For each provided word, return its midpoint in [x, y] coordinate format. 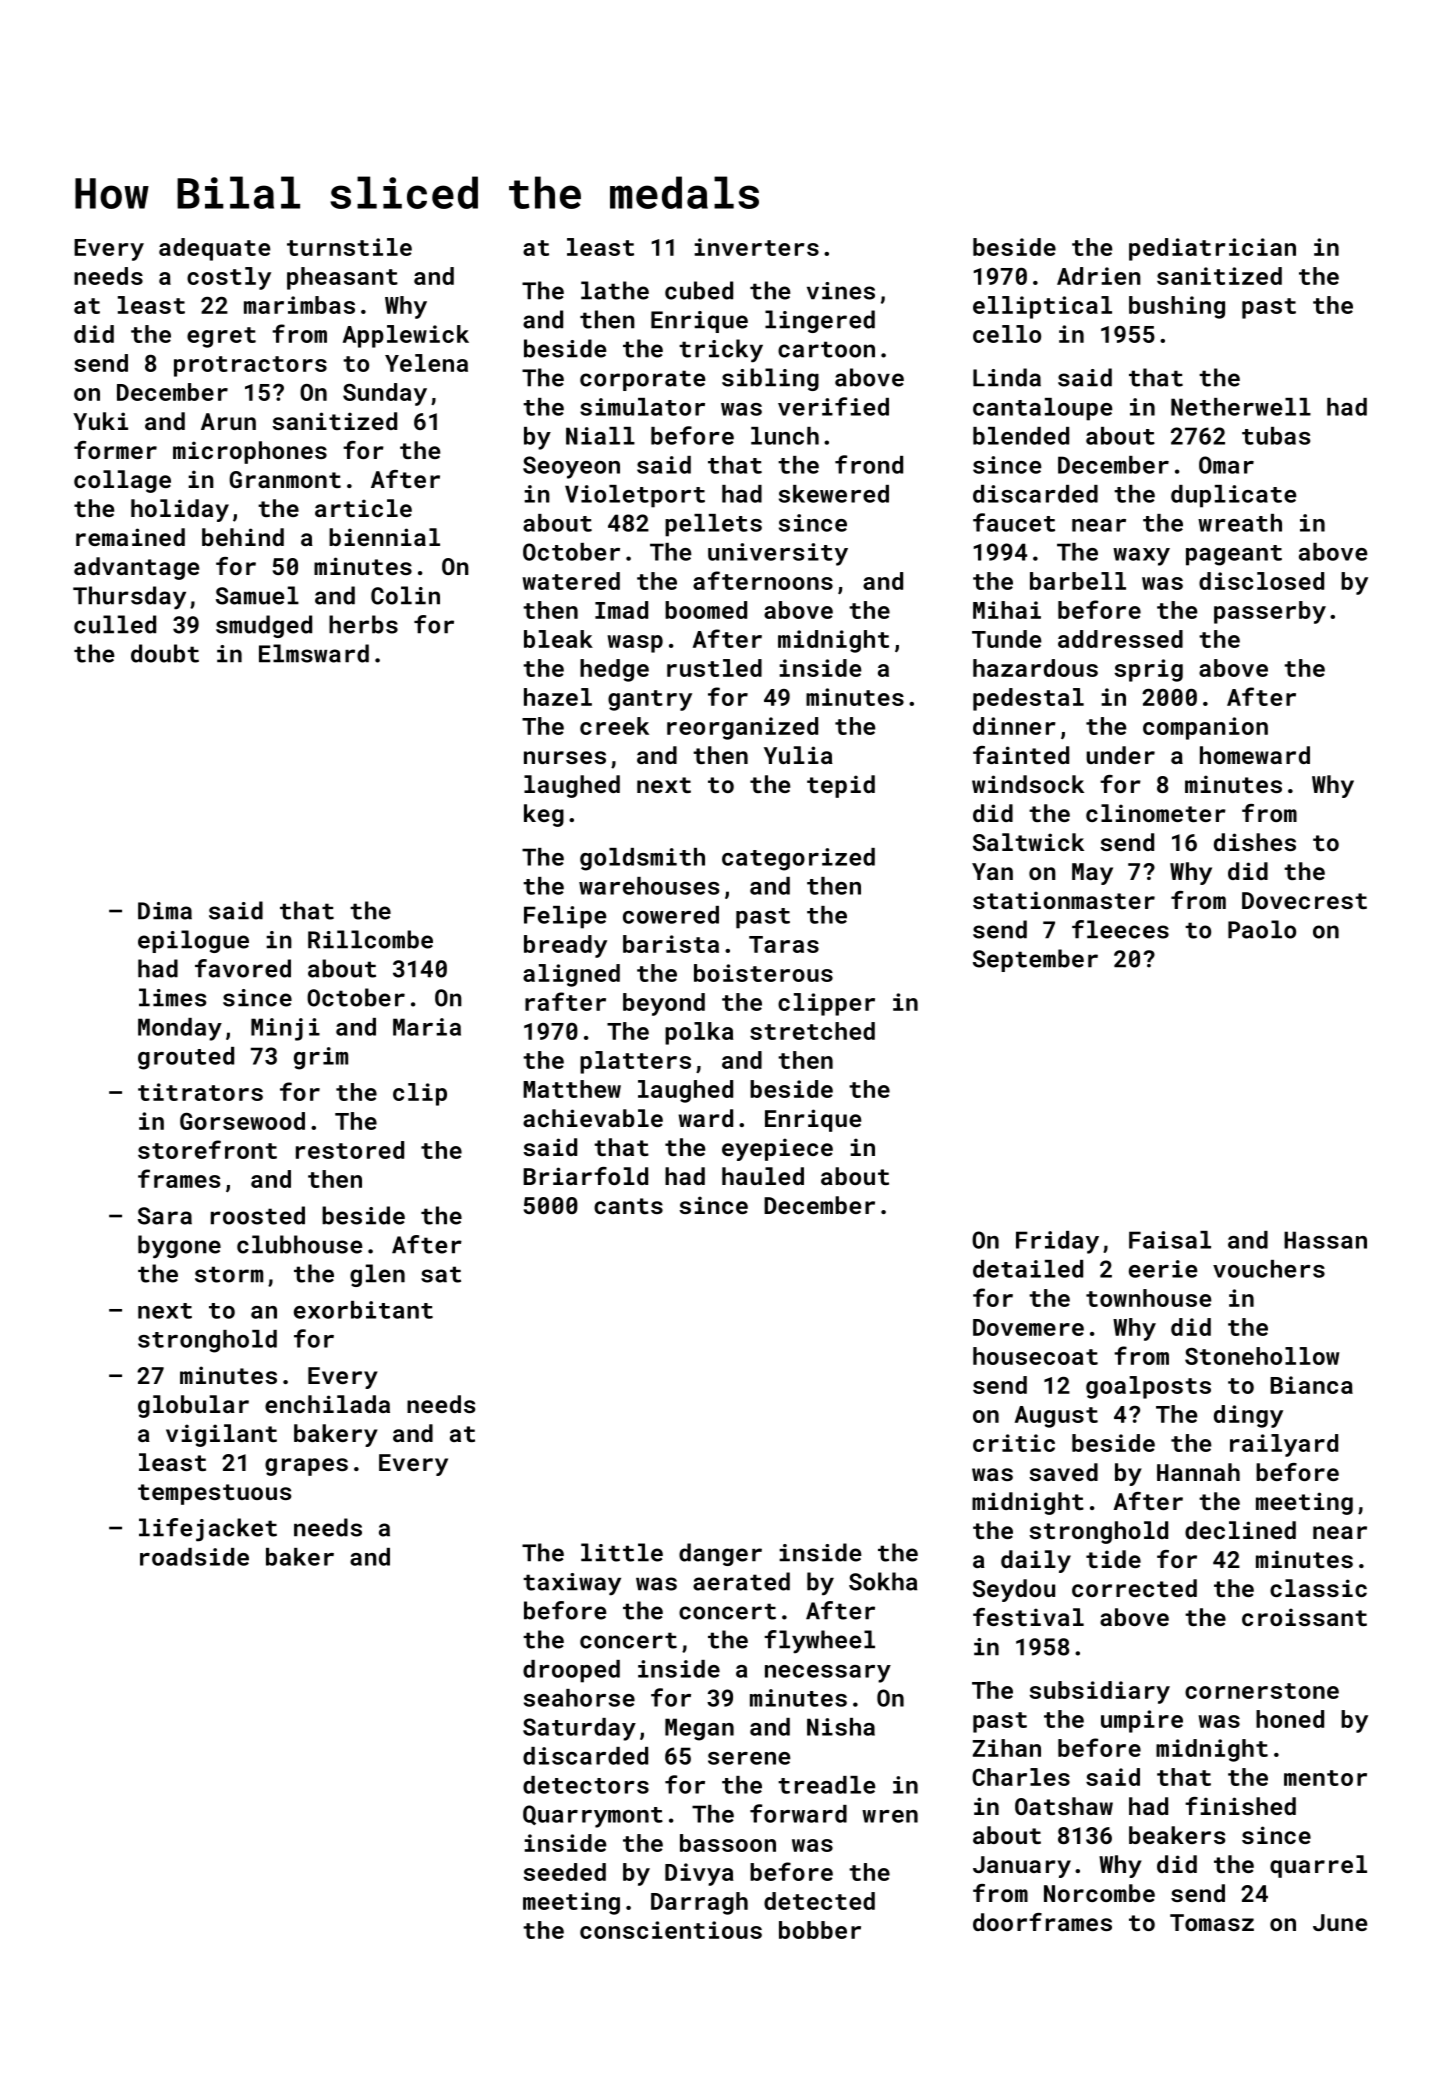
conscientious [671, 1930]
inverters [756, 247]
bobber [820, 1930]
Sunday [385, 394]
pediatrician [1212, 249]
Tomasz [1212, 1922]
